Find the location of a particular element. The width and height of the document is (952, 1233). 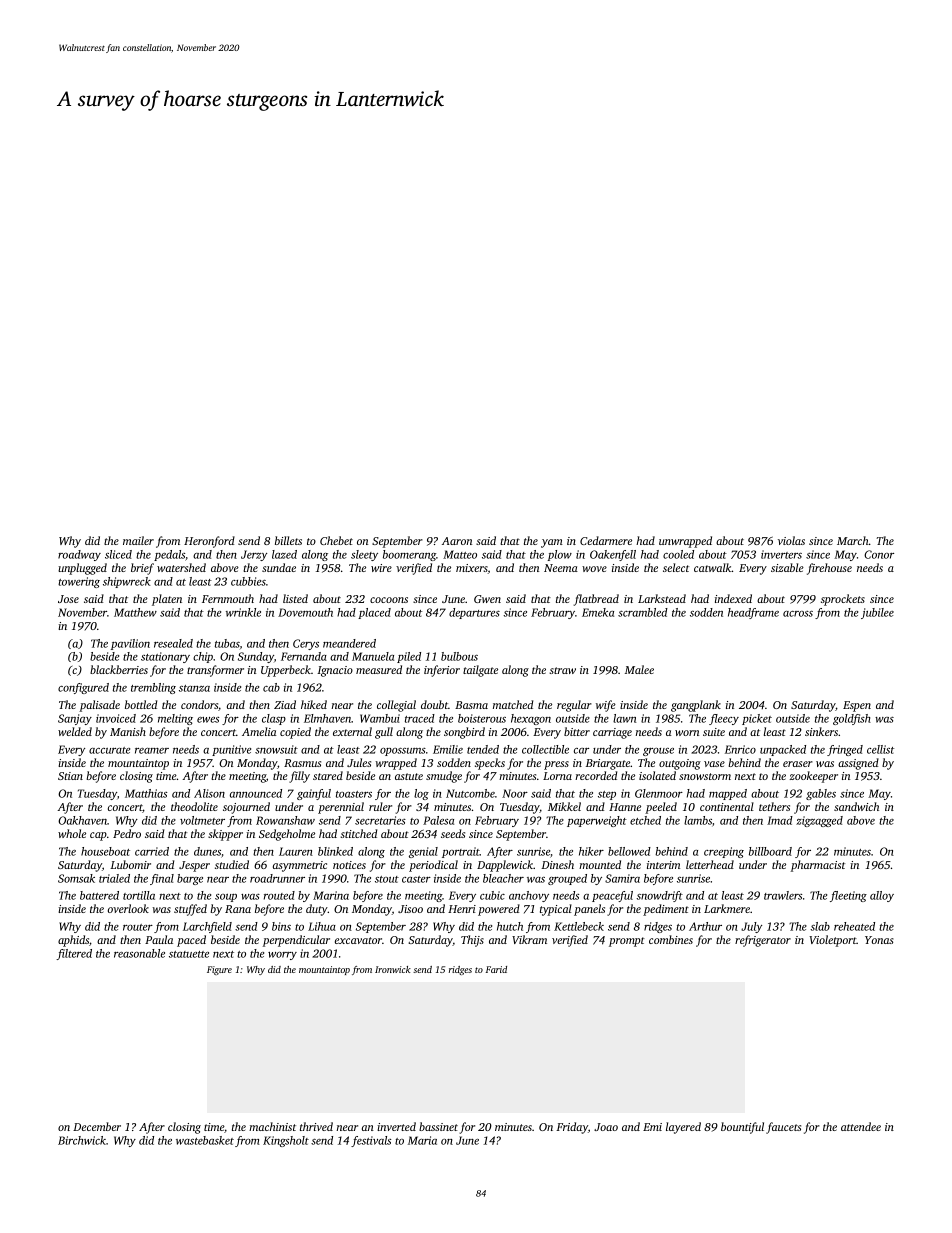

Matthias is located at coordinates (146, 793).
